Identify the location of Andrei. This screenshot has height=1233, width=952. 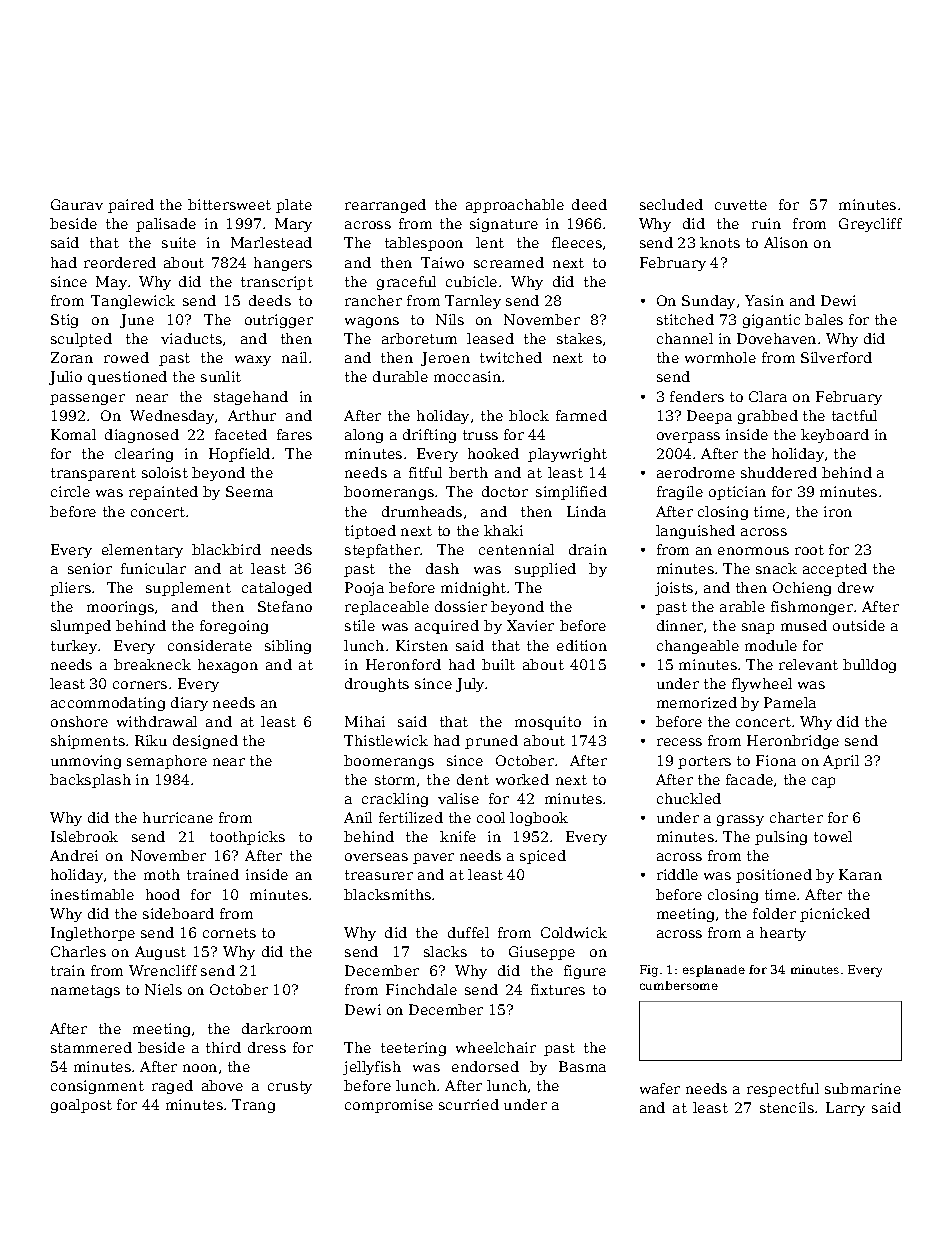
(74, 855).
